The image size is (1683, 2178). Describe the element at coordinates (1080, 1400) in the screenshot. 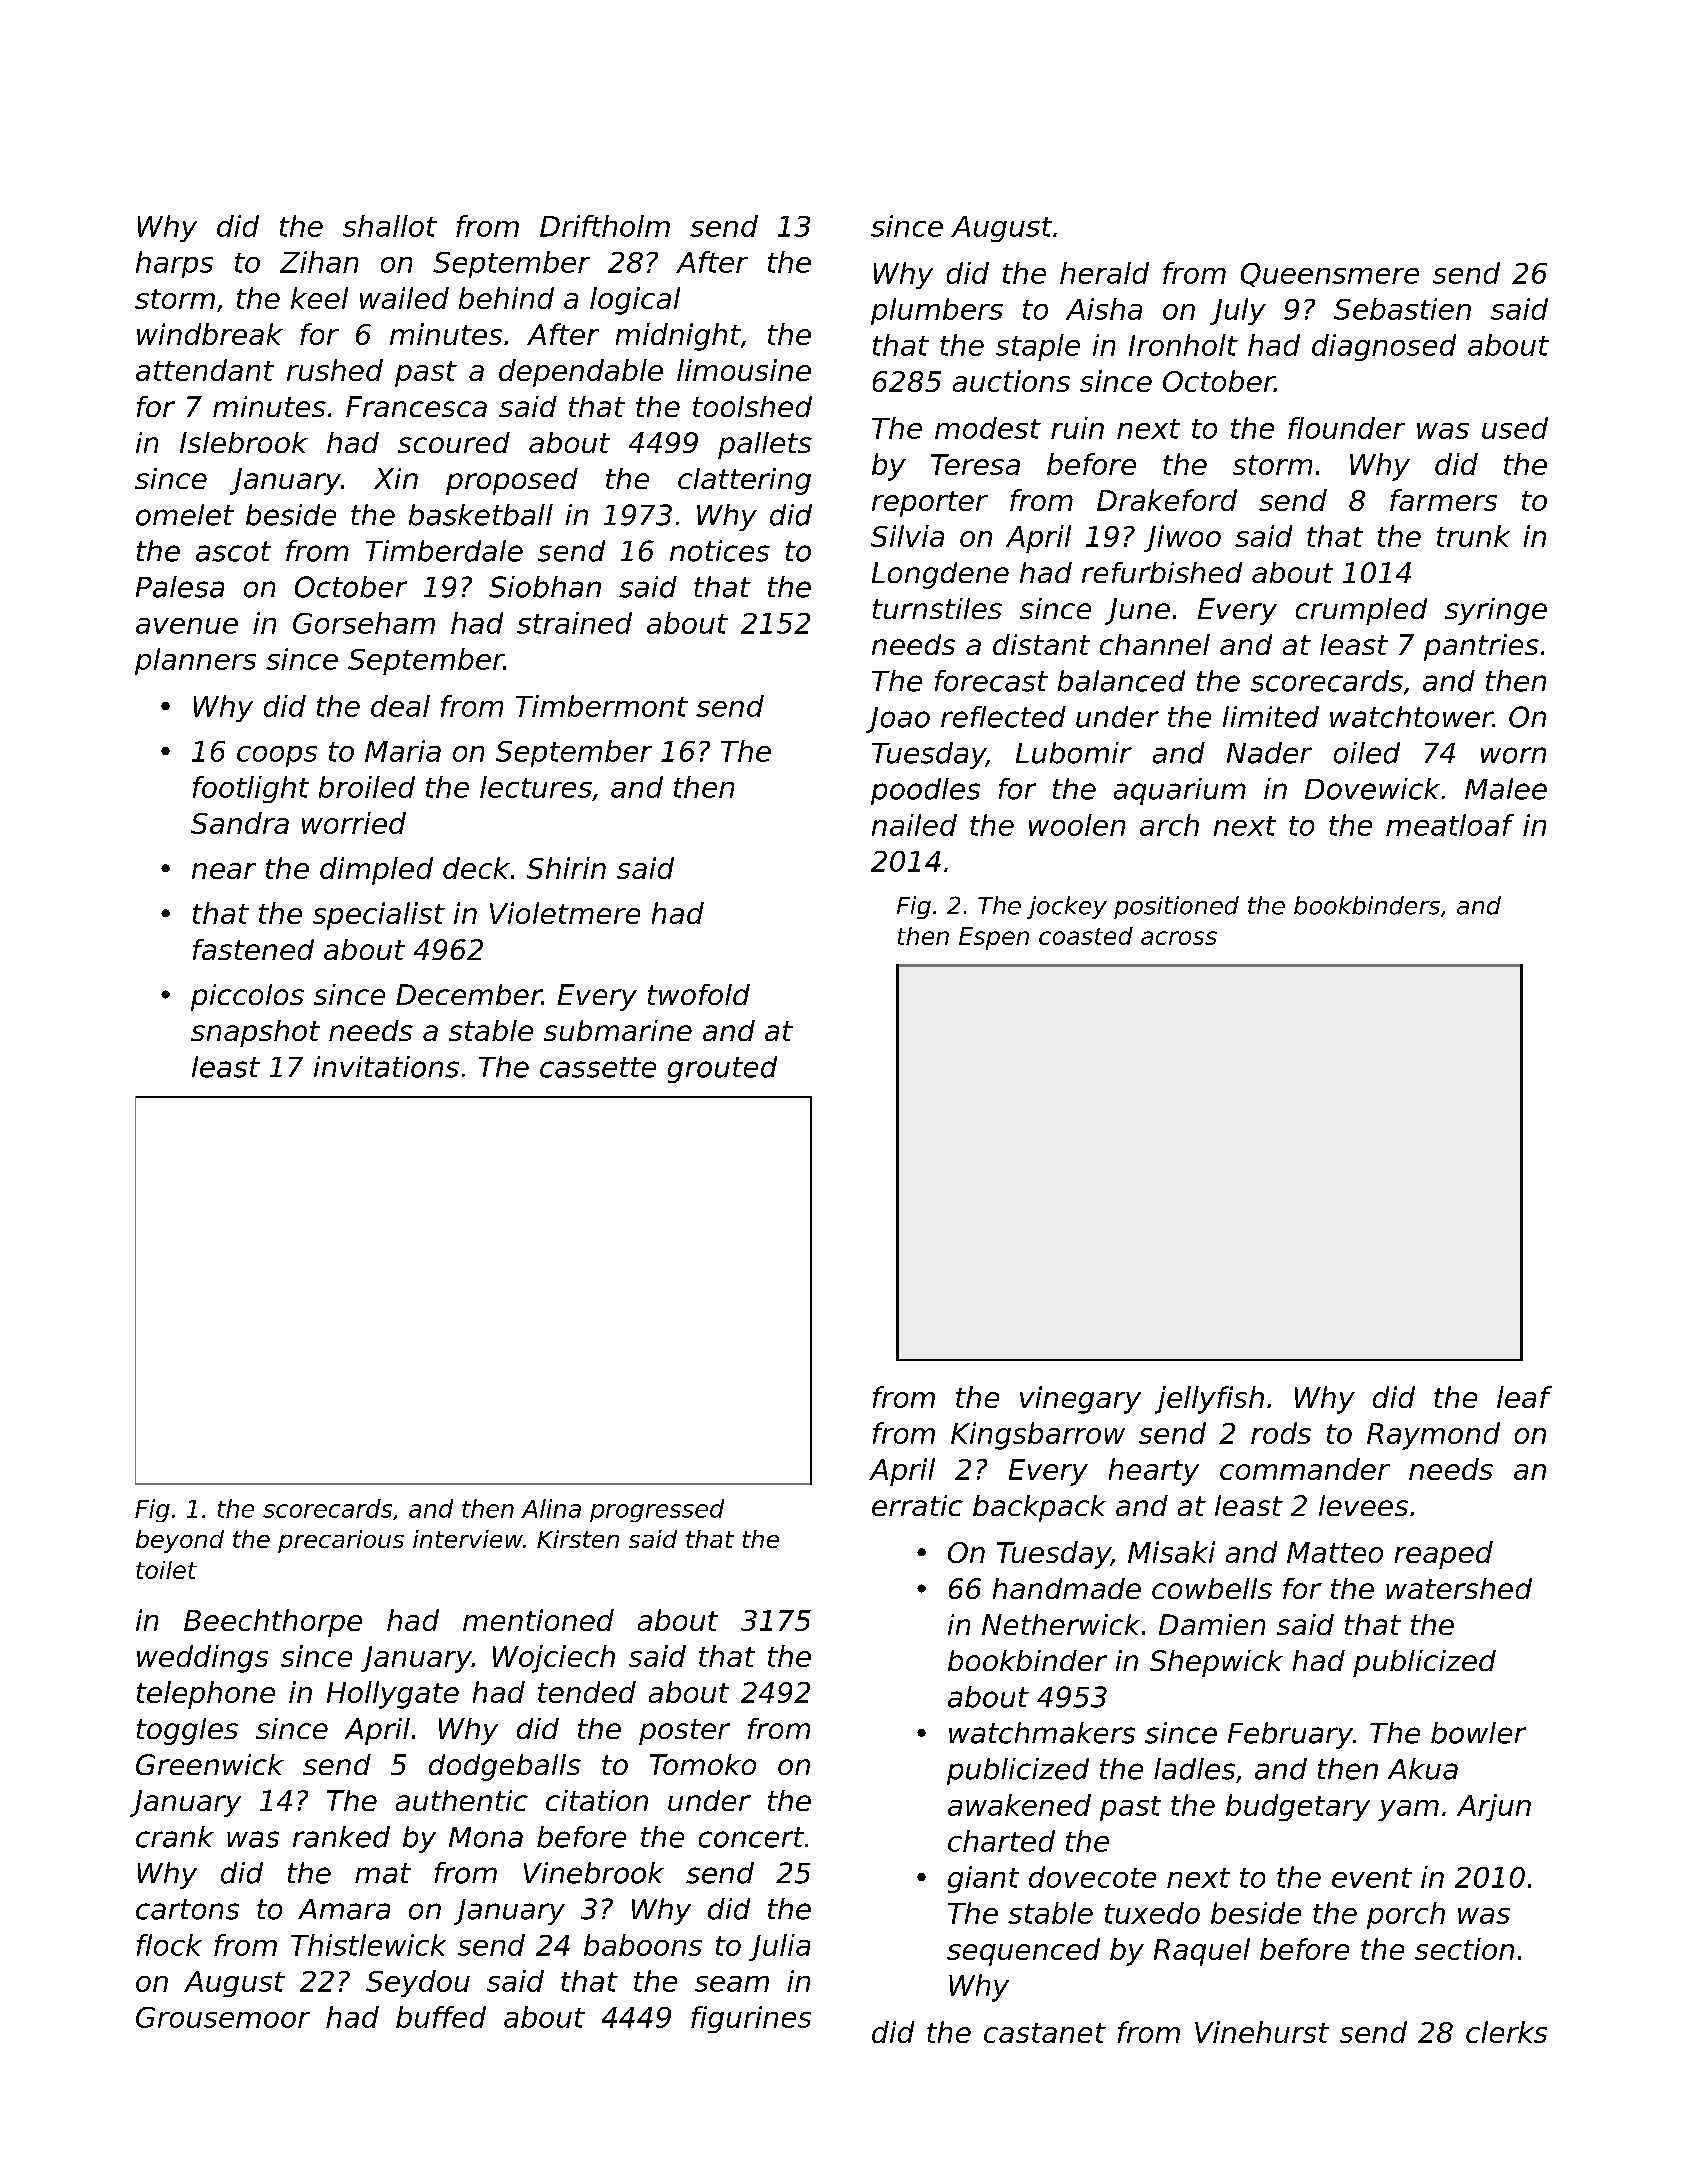

I see `vinegary` at that location.
